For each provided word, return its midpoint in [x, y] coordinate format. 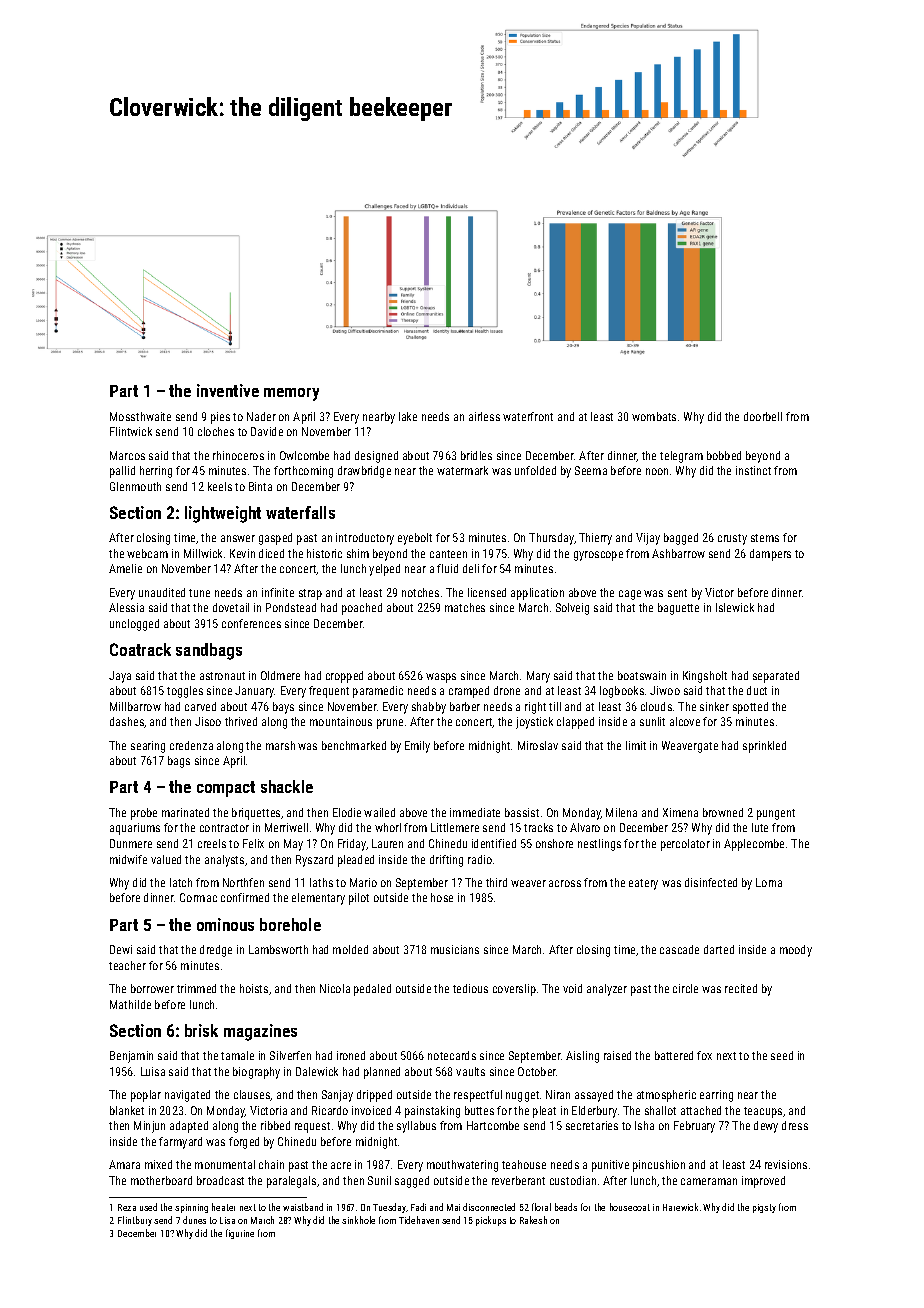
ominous [225, 924]
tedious [470, 988]
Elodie [347, 812]
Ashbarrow [678, 553]
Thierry [595, 539]
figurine [240, 1234]
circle [685, 988]
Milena [621, 812]
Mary [538, 677]
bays [283, 708]
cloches [216, 431]
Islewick [735, 607]
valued [166, 859]
